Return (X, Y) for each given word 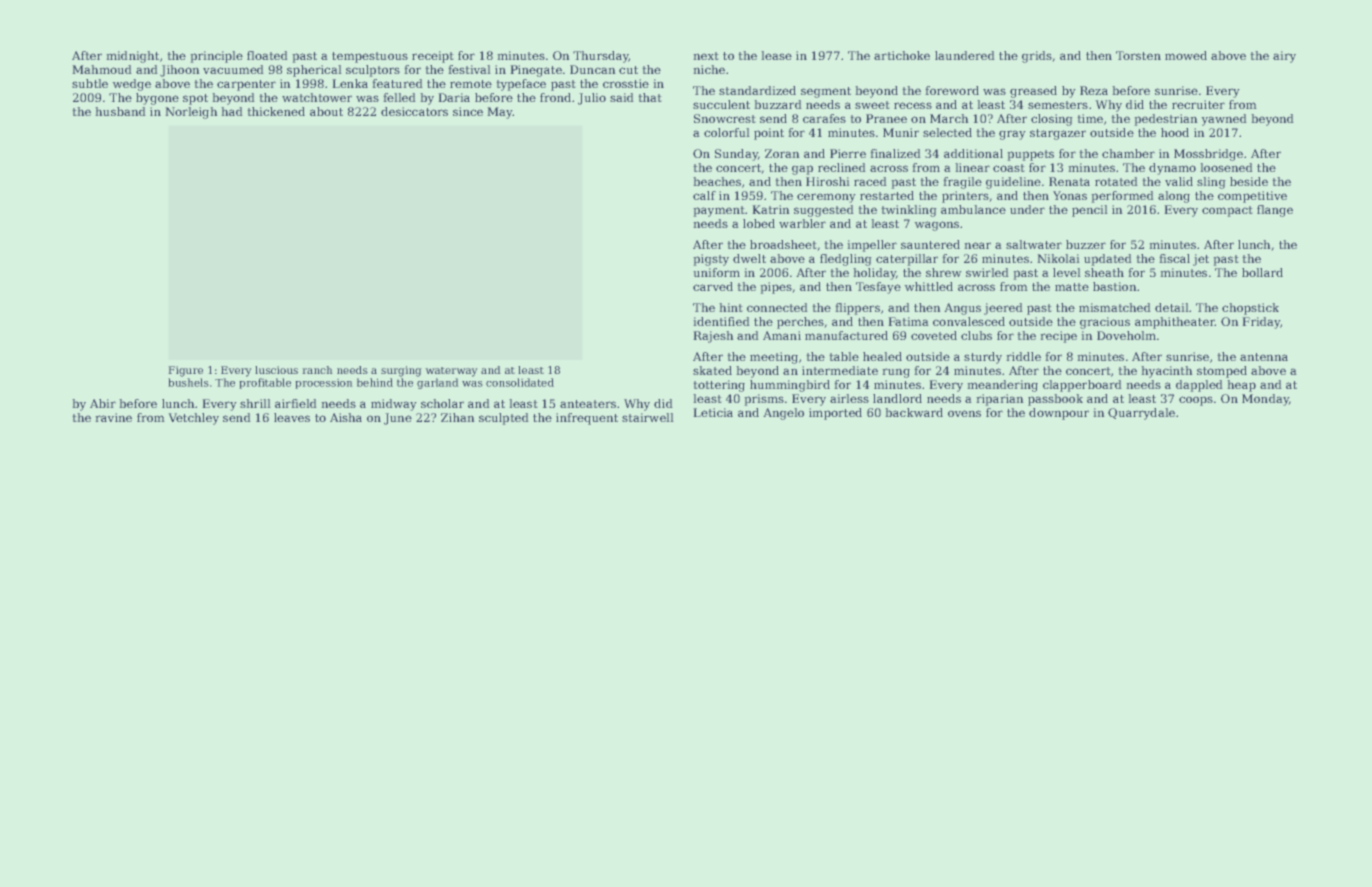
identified (721, 321)
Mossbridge (1208, 155)
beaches (717, 181)
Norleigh (191, 113)
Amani (782, 335)
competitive (1252, 197)
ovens (964, 413)
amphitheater (1175, 323)
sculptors (373, 71)
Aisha (346, 417)
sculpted (504, 419)
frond (555, 97)
